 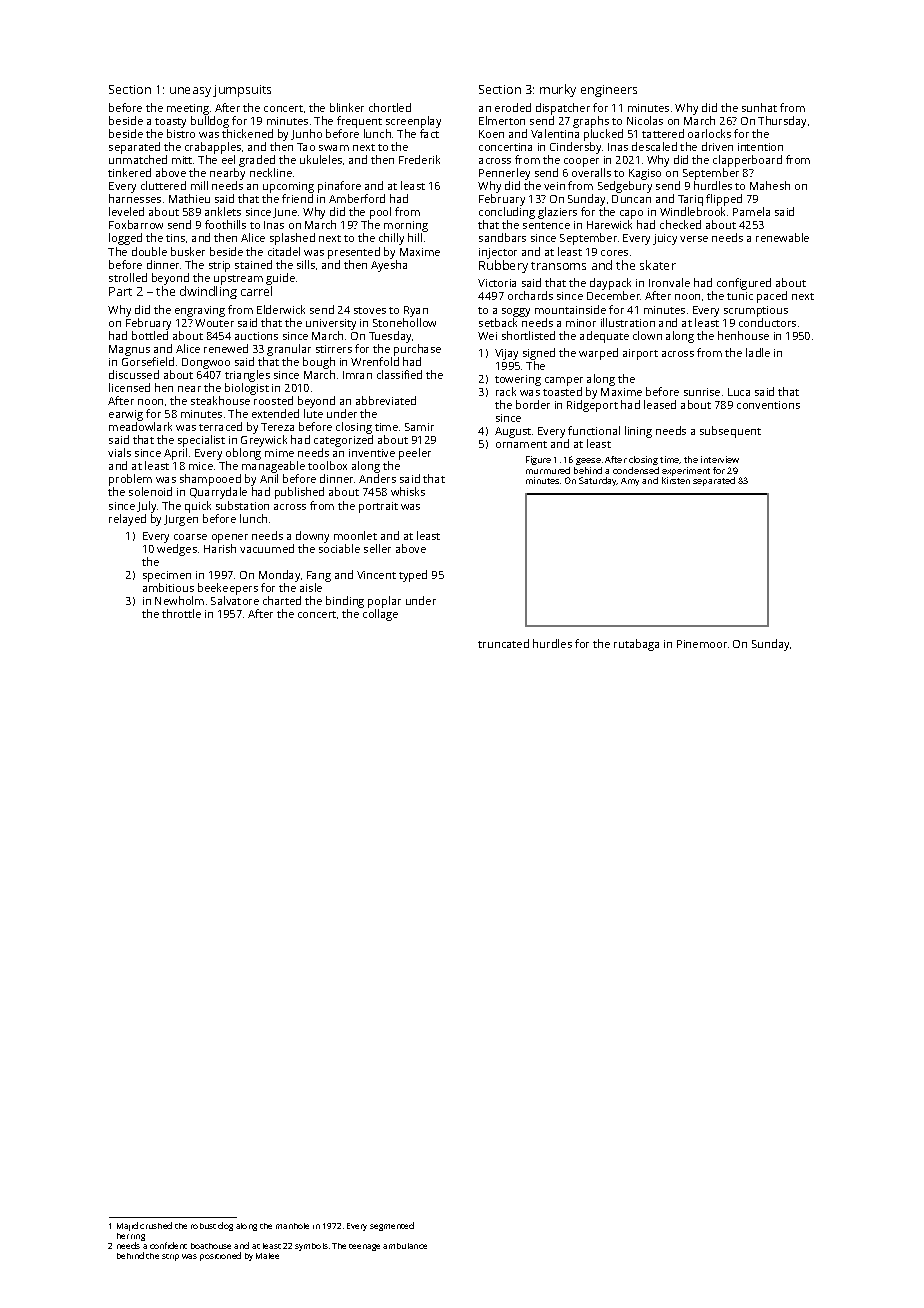 I want to click on ambulance, so click(x=405, y=1246).
